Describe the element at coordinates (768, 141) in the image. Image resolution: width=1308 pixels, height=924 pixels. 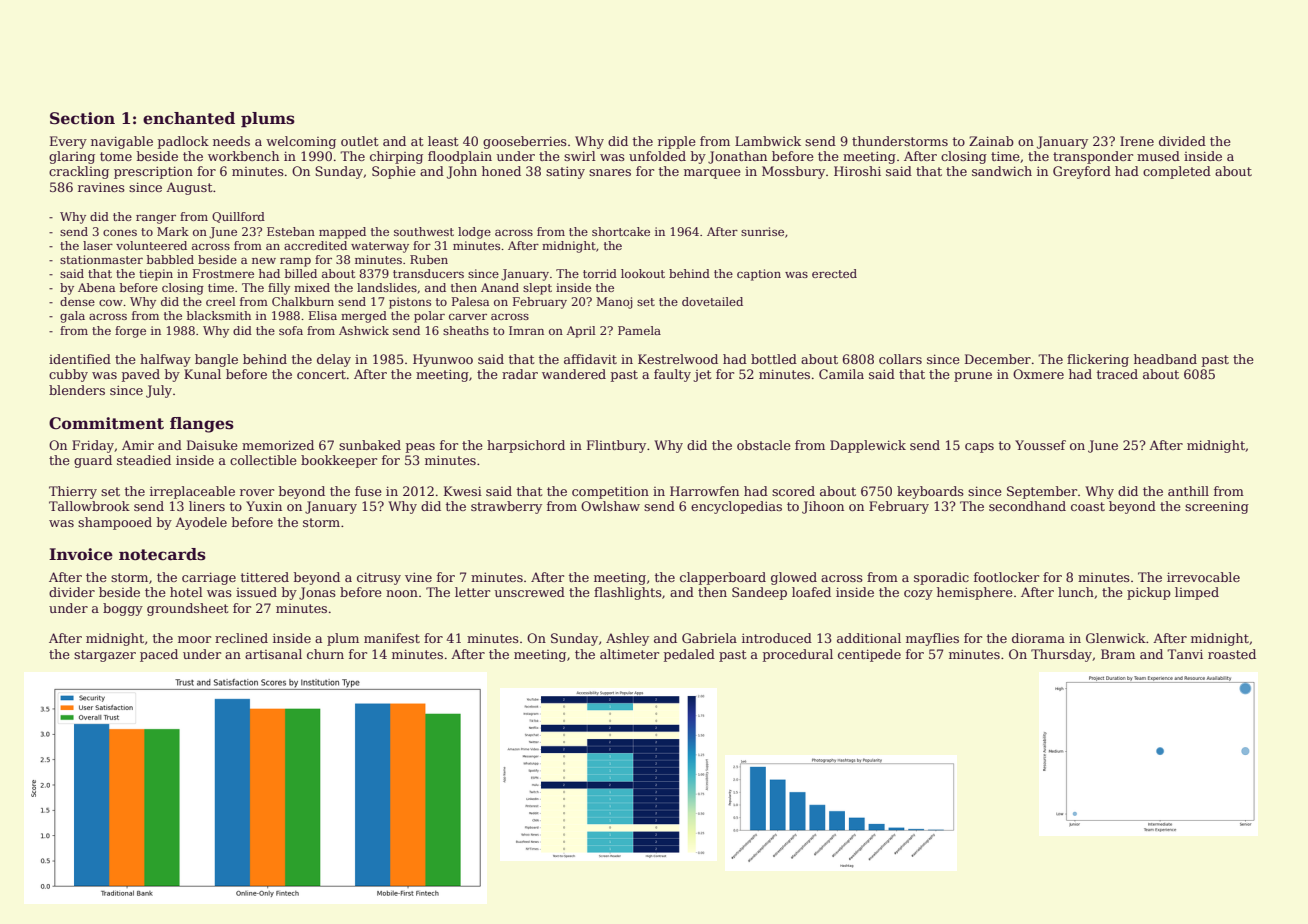
I see `Lambwick` at that location.
